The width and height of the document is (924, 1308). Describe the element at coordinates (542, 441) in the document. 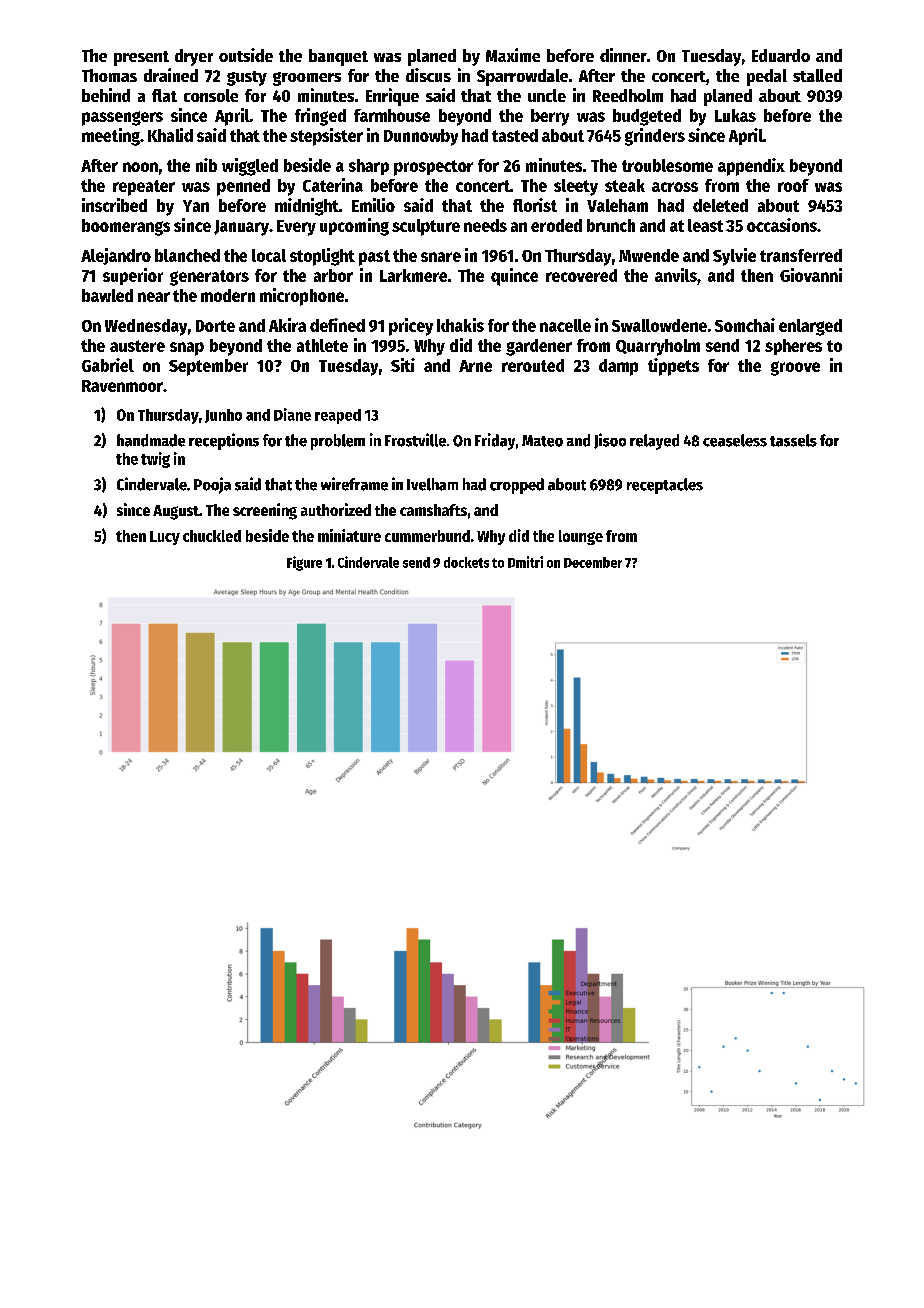

I see `Mateo` at that location.
